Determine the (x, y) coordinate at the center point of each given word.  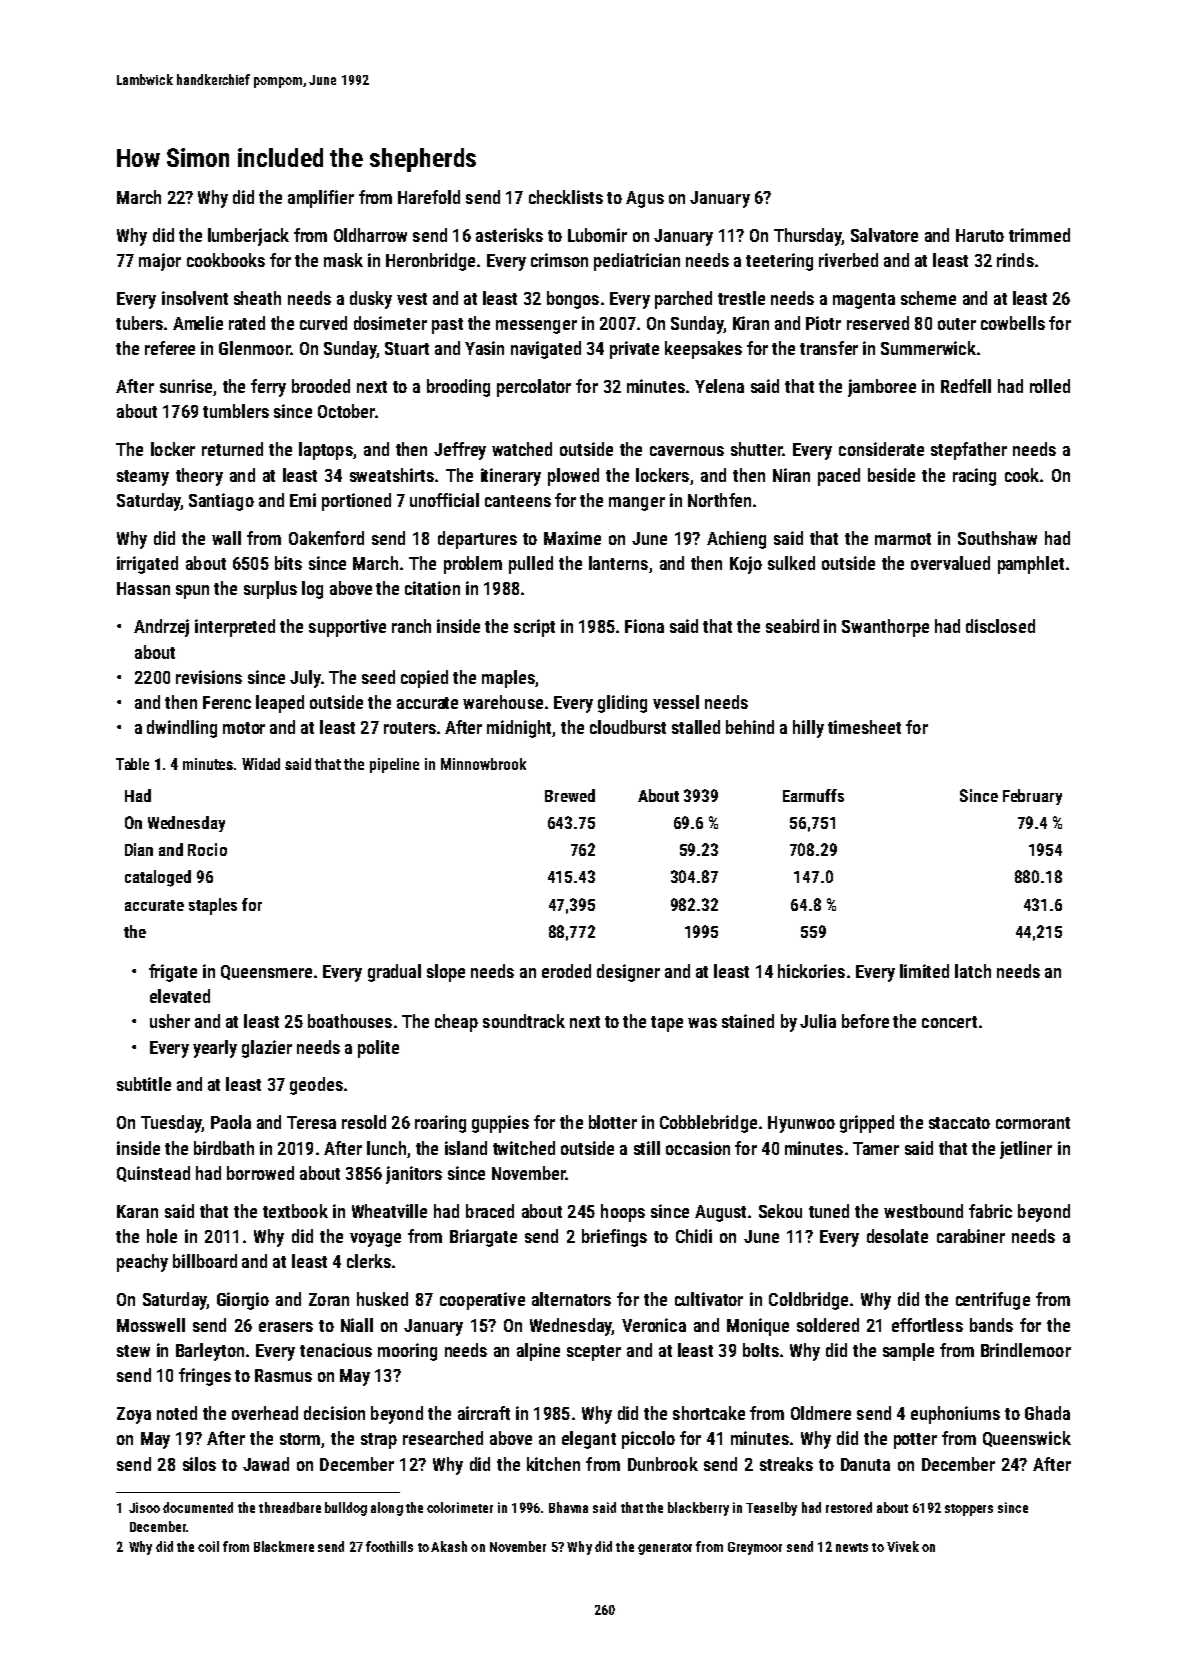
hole (162, 1236)
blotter (613, 1122)
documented (198, 1507)
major (160, 262)
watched (522, 449)
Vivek (903, 1546)
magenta (864, 301)
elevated (180, 996)
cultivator (709, 1299)
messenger (536, 327)
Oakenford (326, 538)
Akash (449, 1546)
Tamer (876, 1148)
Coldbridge (808, 1301)
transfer (829, 348)
